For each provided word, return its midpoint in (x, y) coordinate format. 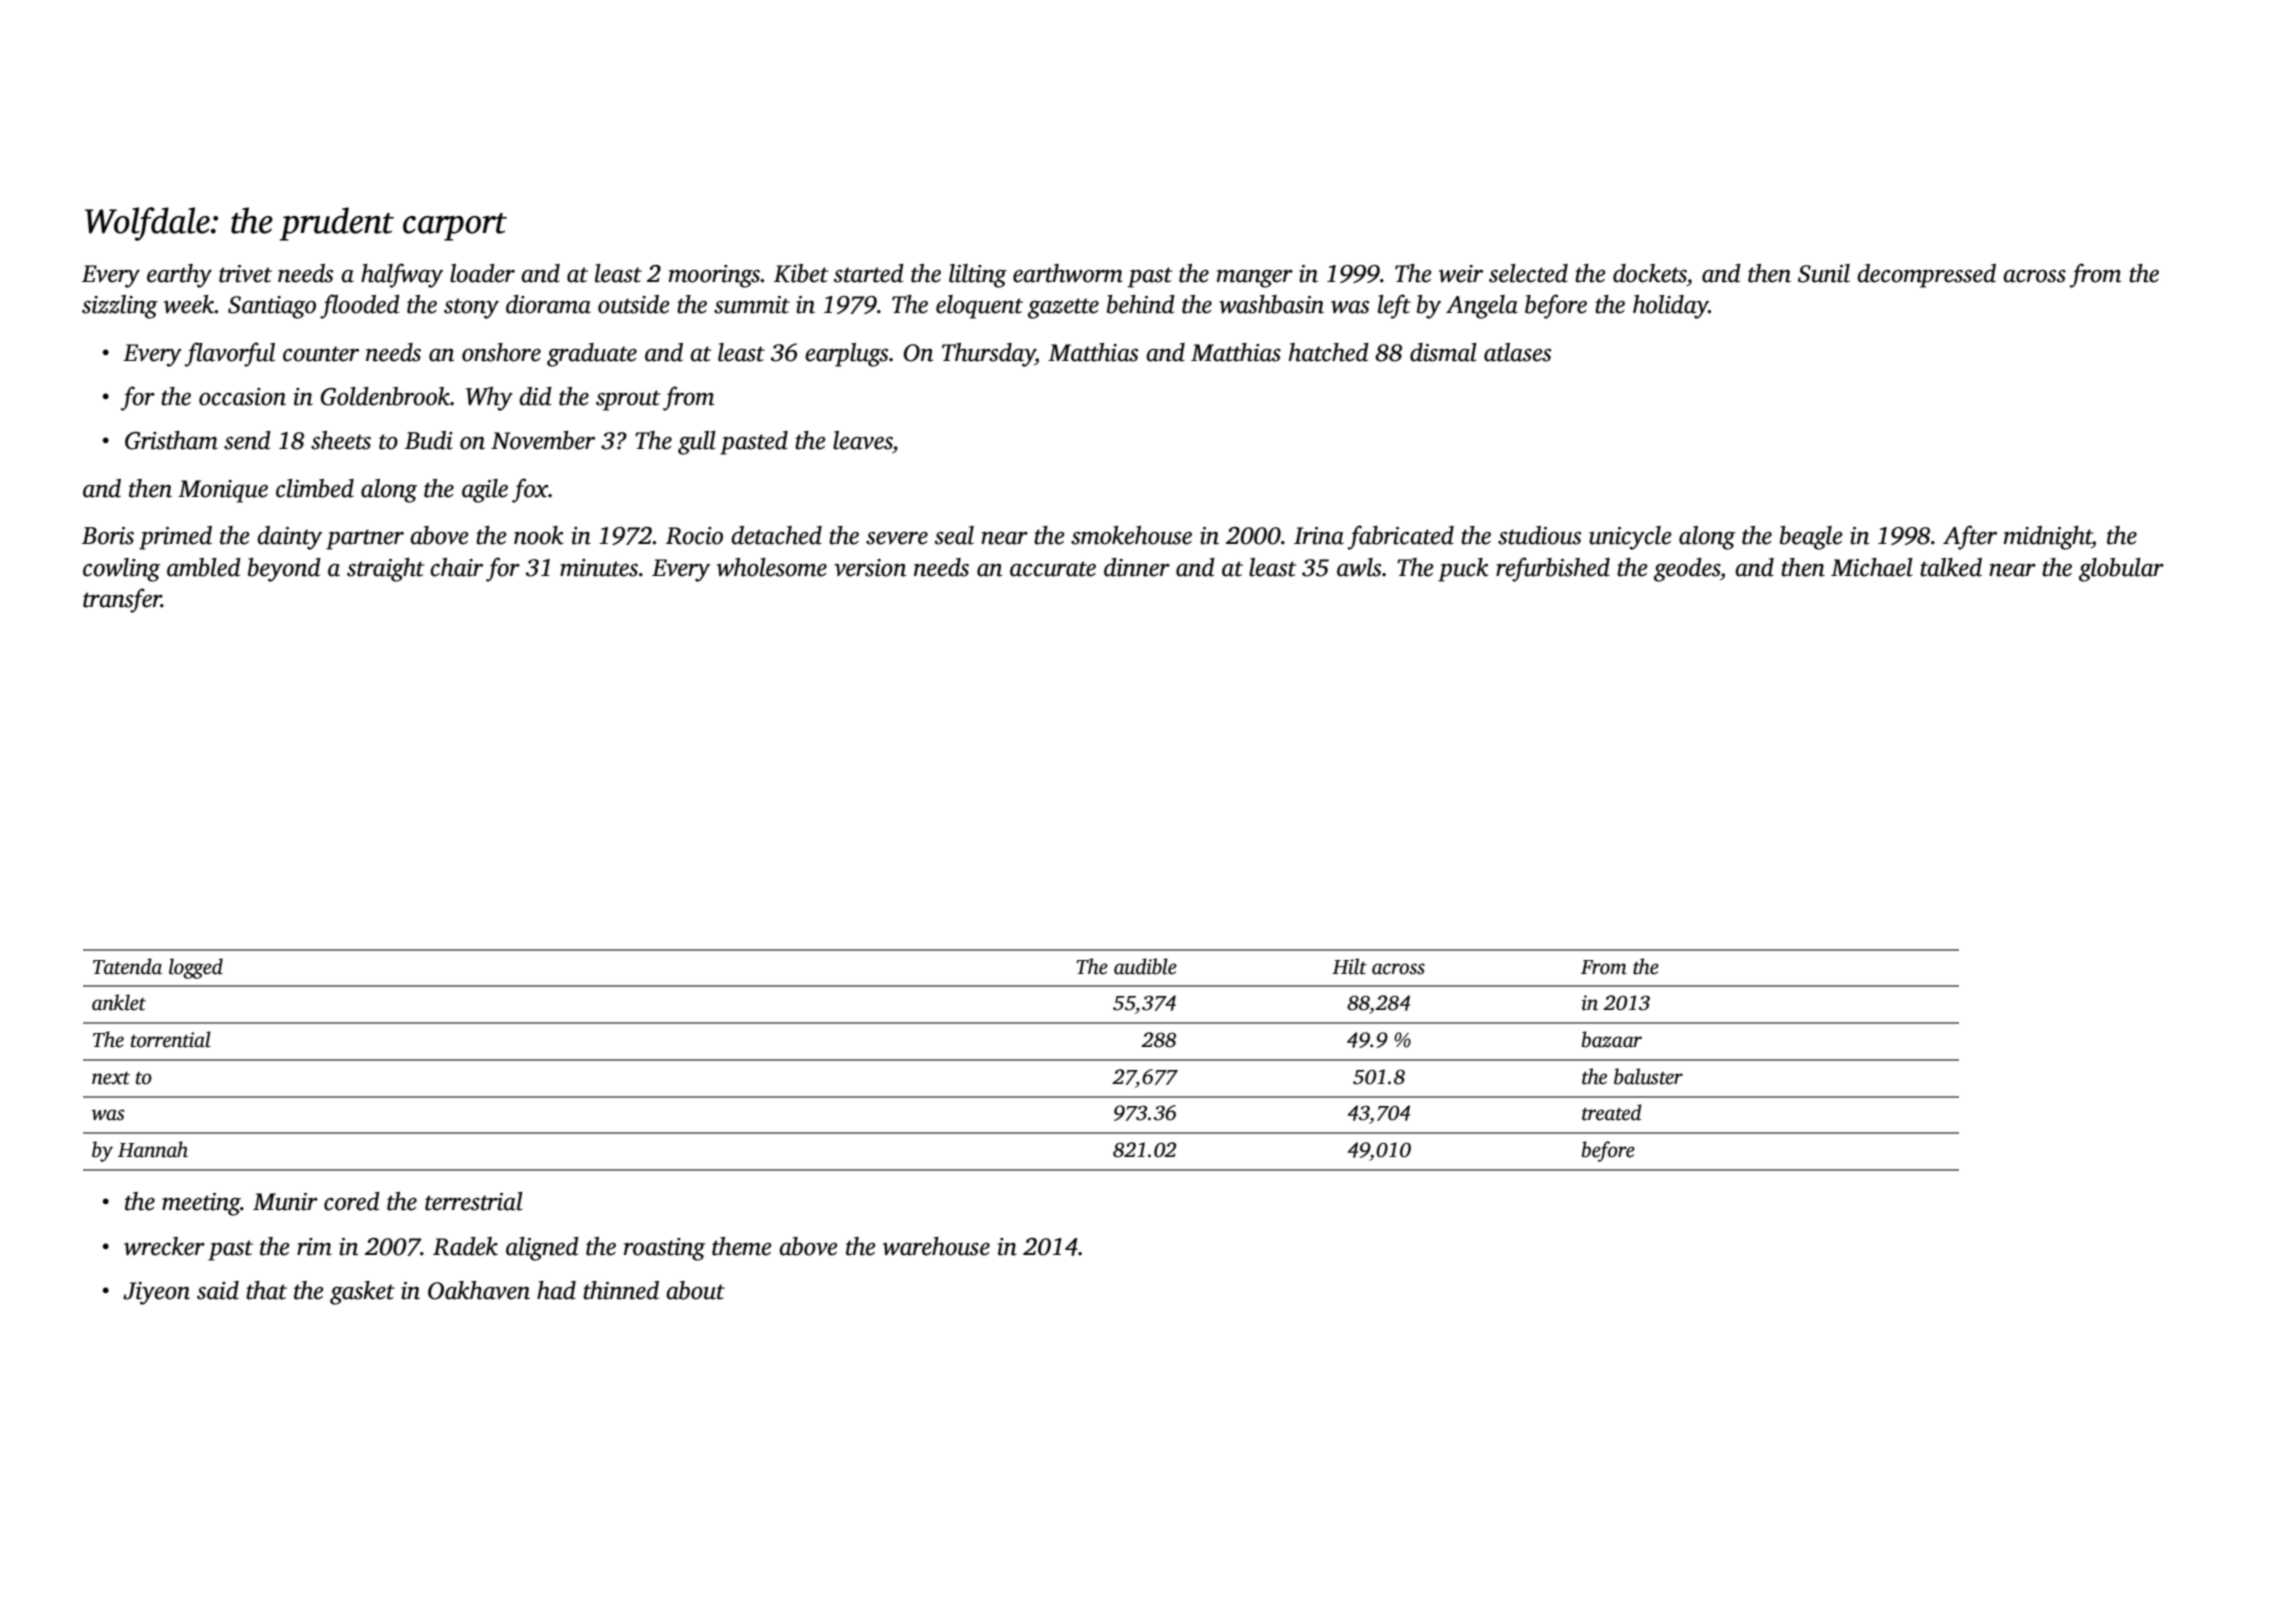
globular (2121, 570)
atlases (1518, 352)
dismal (1443, 352)
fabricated (1401, 537)
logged (196, 968)
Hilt (1349, 966)
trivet (245, 274)
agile (485, 491)
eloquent (979, 307)
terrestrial (474, 1201)
